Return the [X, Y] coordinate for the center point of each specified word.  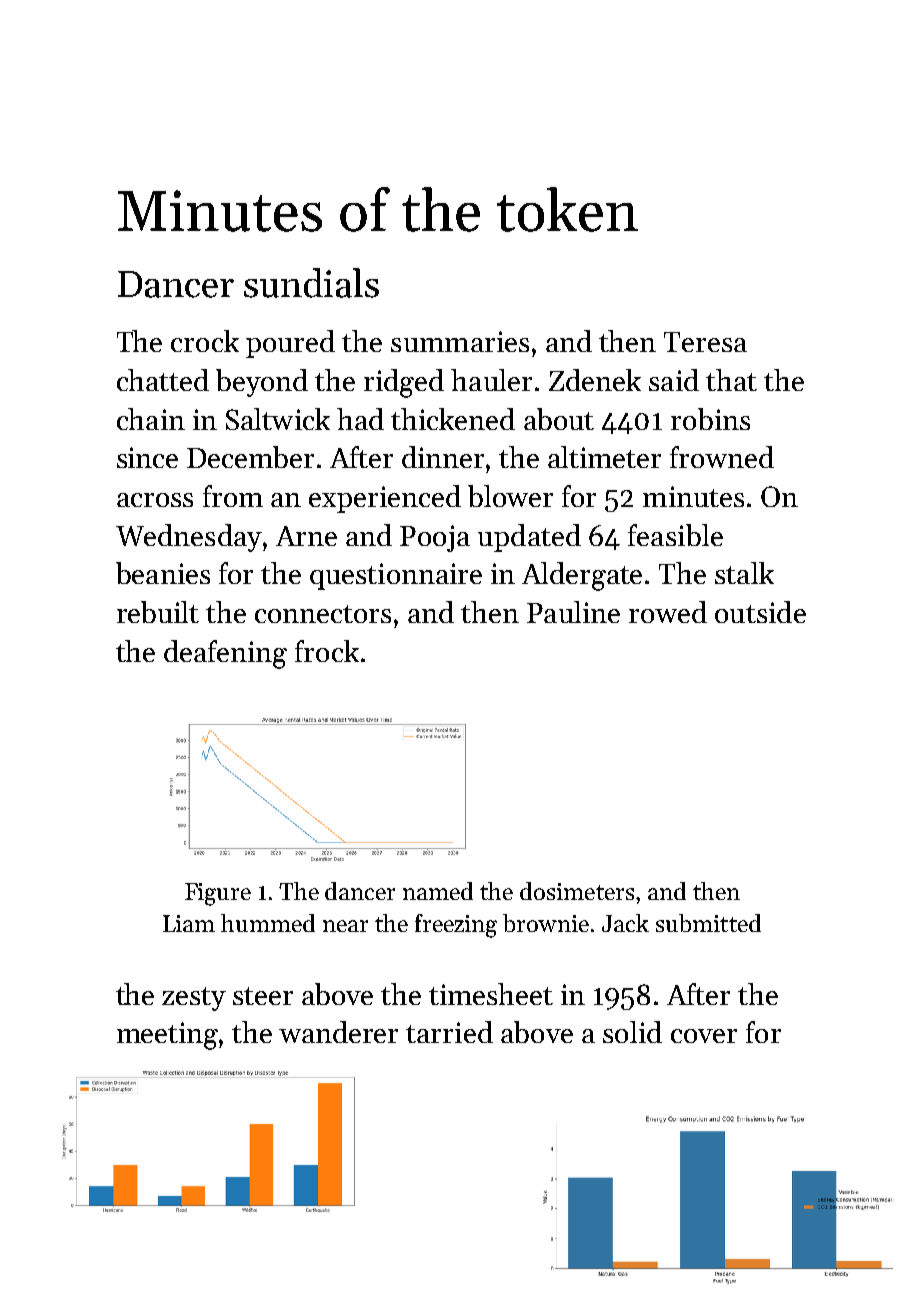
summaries [460, 341]
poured [290, 344]
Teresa [705, 342]
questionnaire [396, 576]
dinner [443, 457]
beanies [163, 573]
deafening [225, 654]
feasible [675, 535]
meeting [167, 1036]
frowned [722, 457]
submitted [708, 923]
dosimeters [577, 891]
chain [151, 419]
